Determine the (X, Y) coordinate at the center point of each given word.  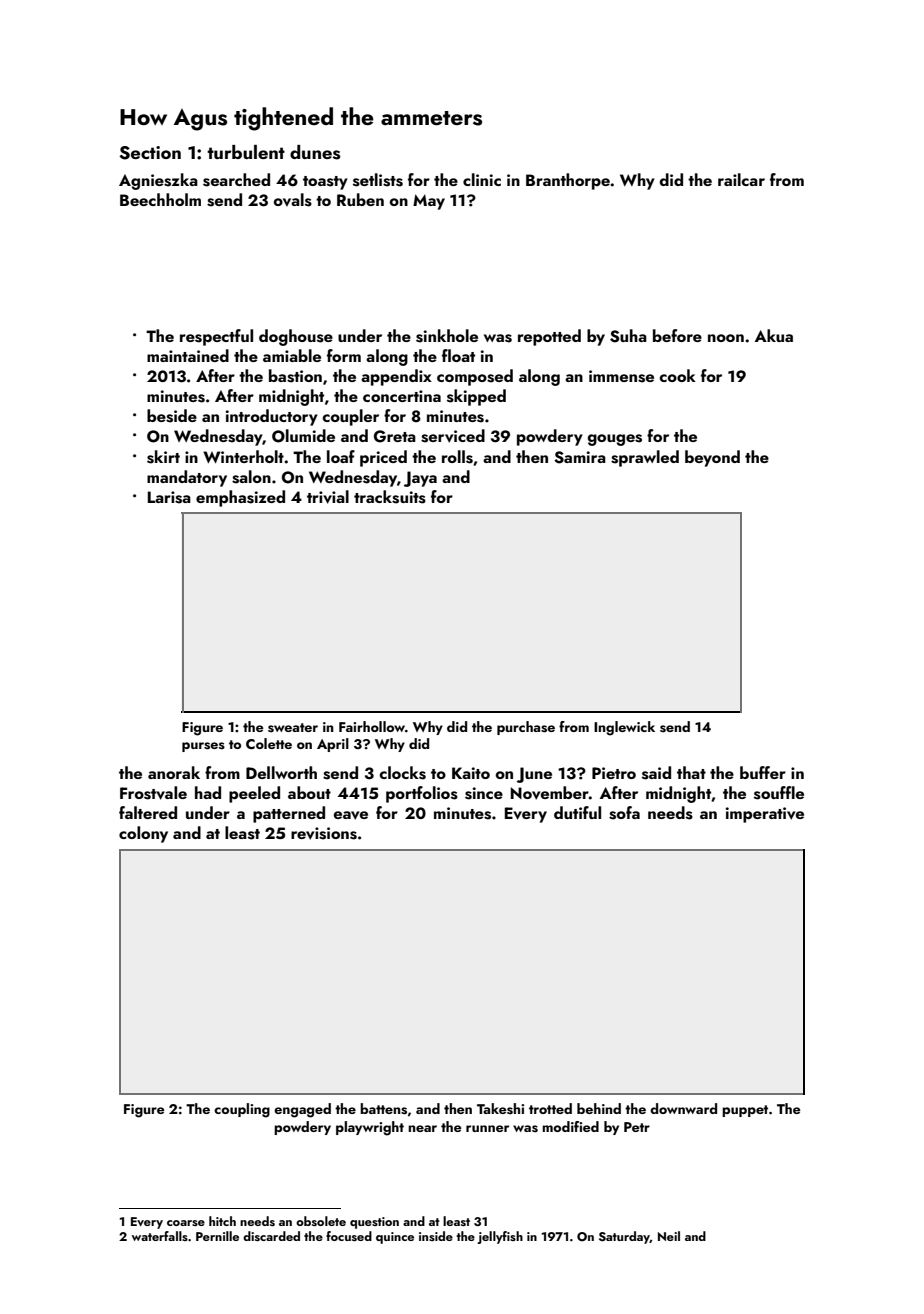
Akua (774, 335)
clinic (482, 179)
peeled (254, 794)
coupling (242, 1110)
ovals (293, 200)
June (534, 775)
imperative (765, 815)
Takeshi (500, 1109)
